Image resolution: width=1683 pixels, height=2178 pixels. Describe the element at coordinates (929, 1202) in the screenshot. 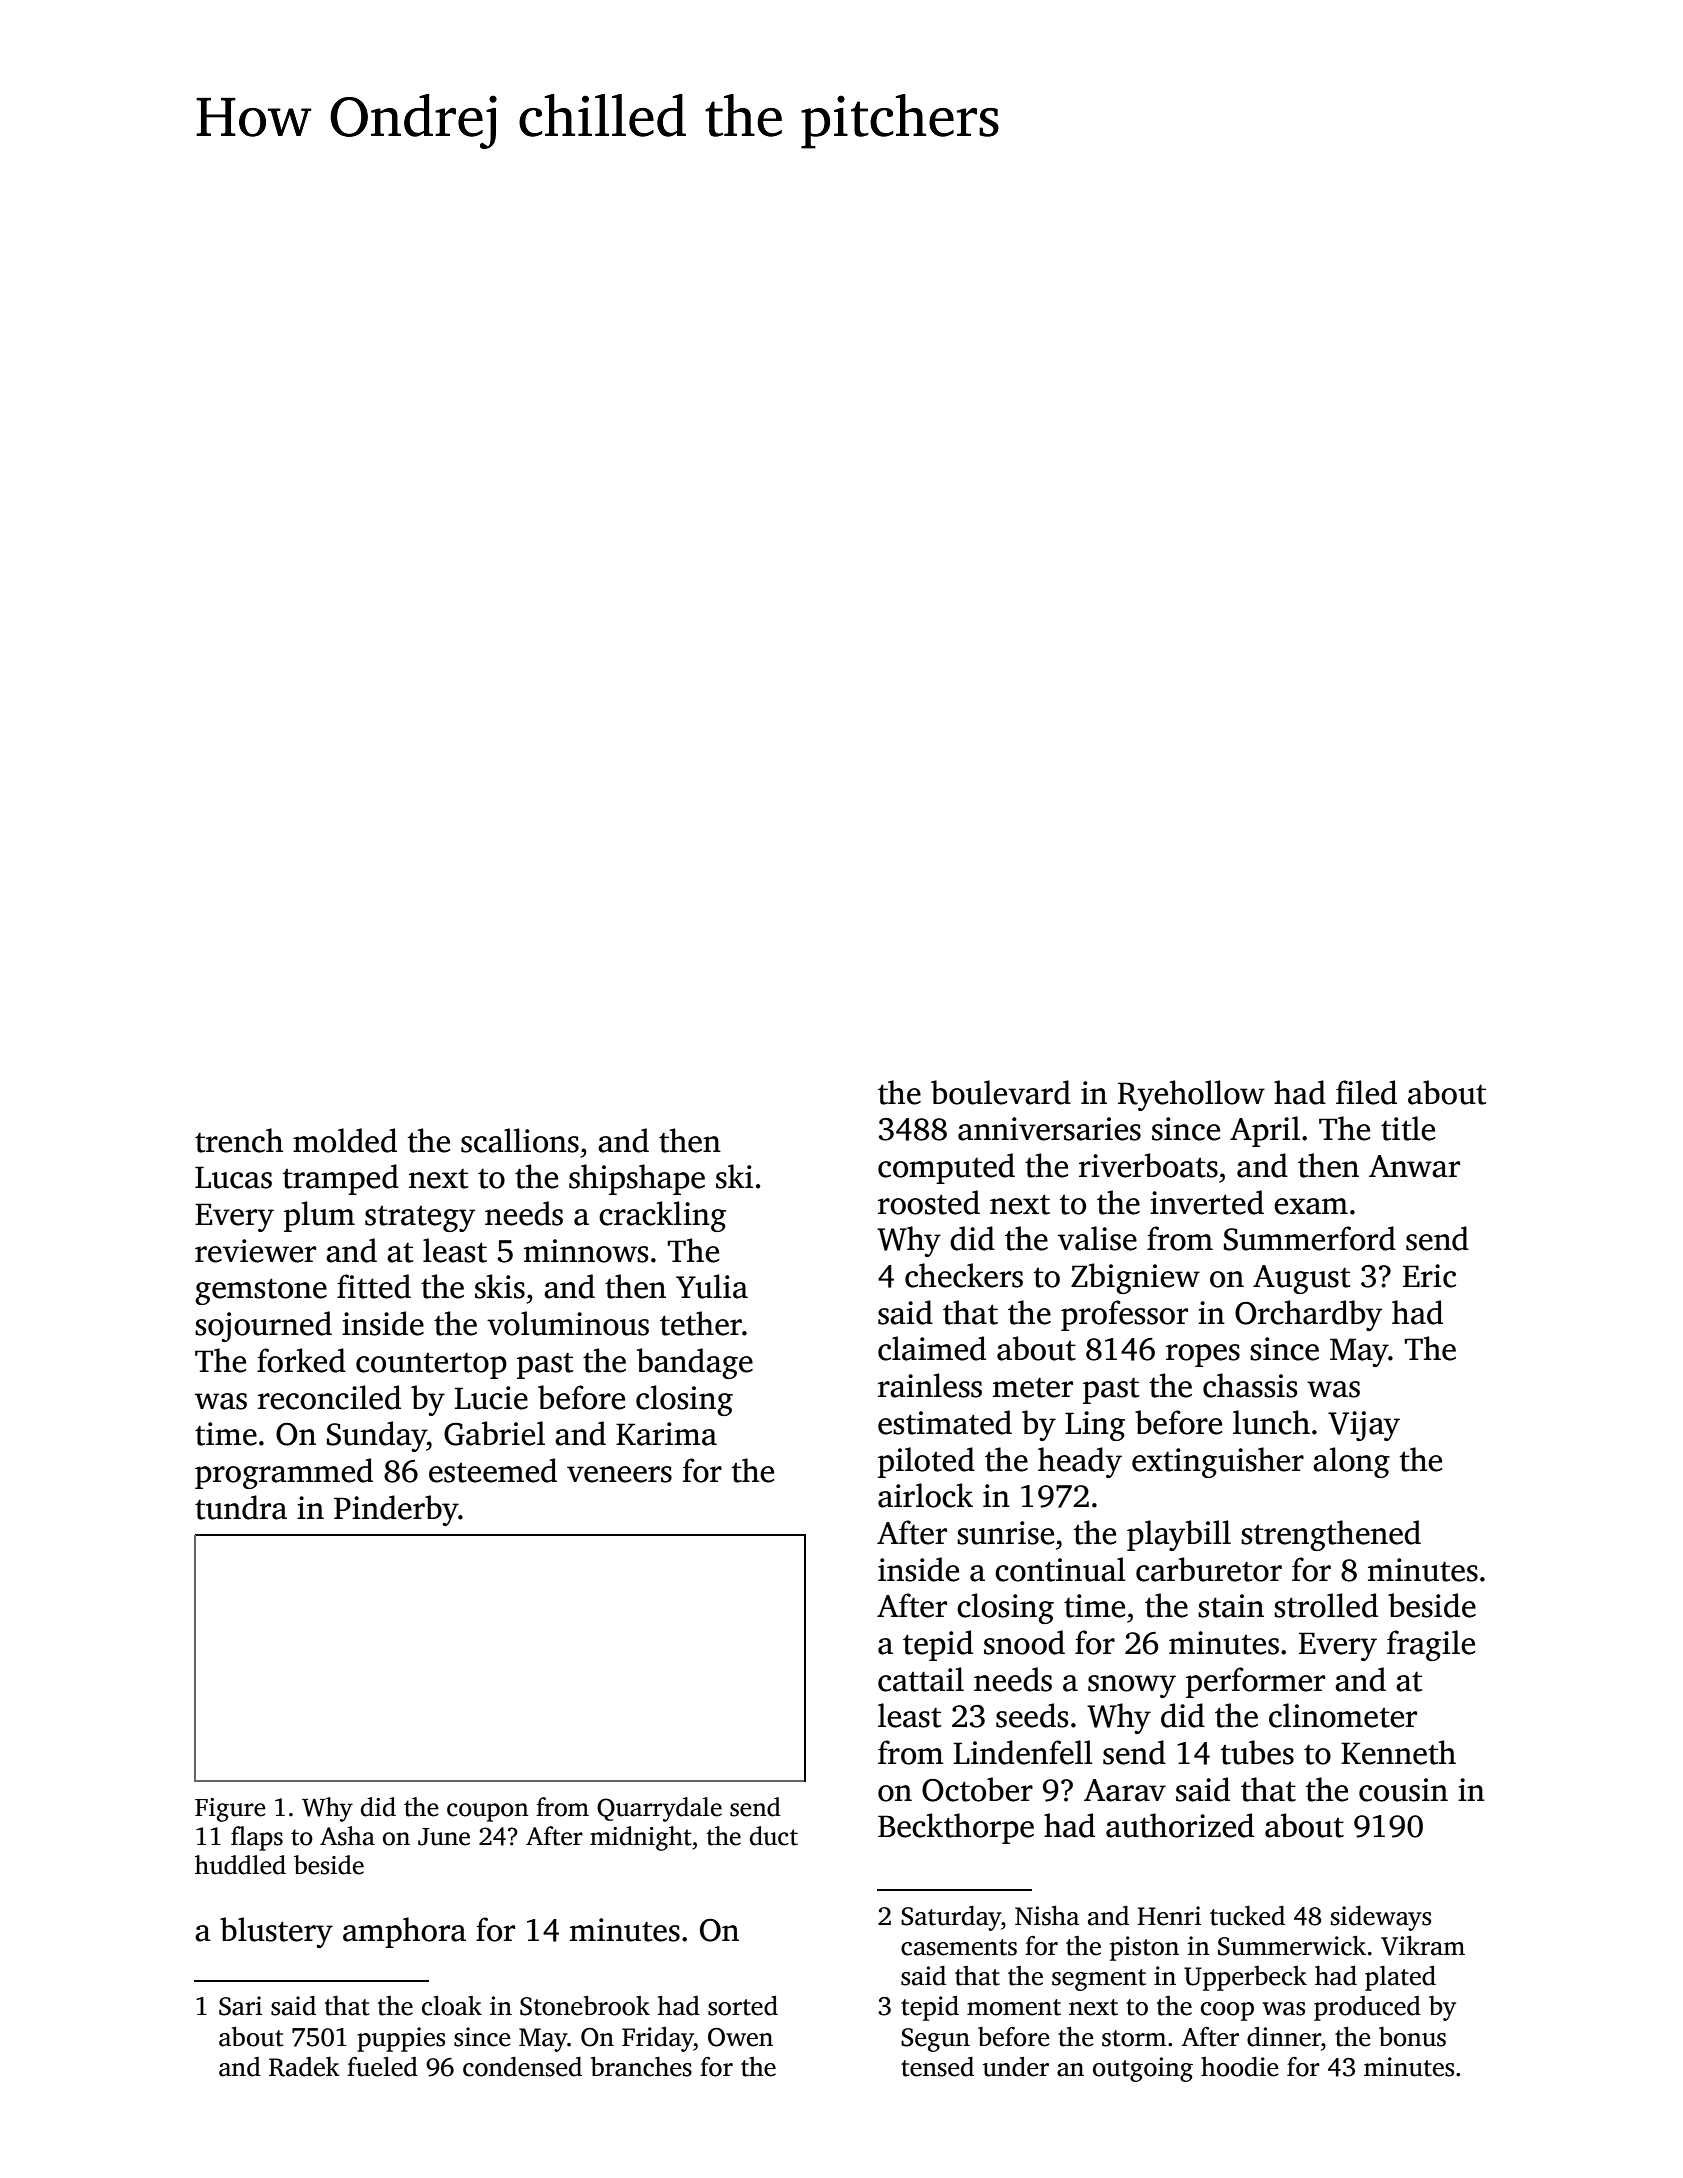

I see `roosted` at that location.
